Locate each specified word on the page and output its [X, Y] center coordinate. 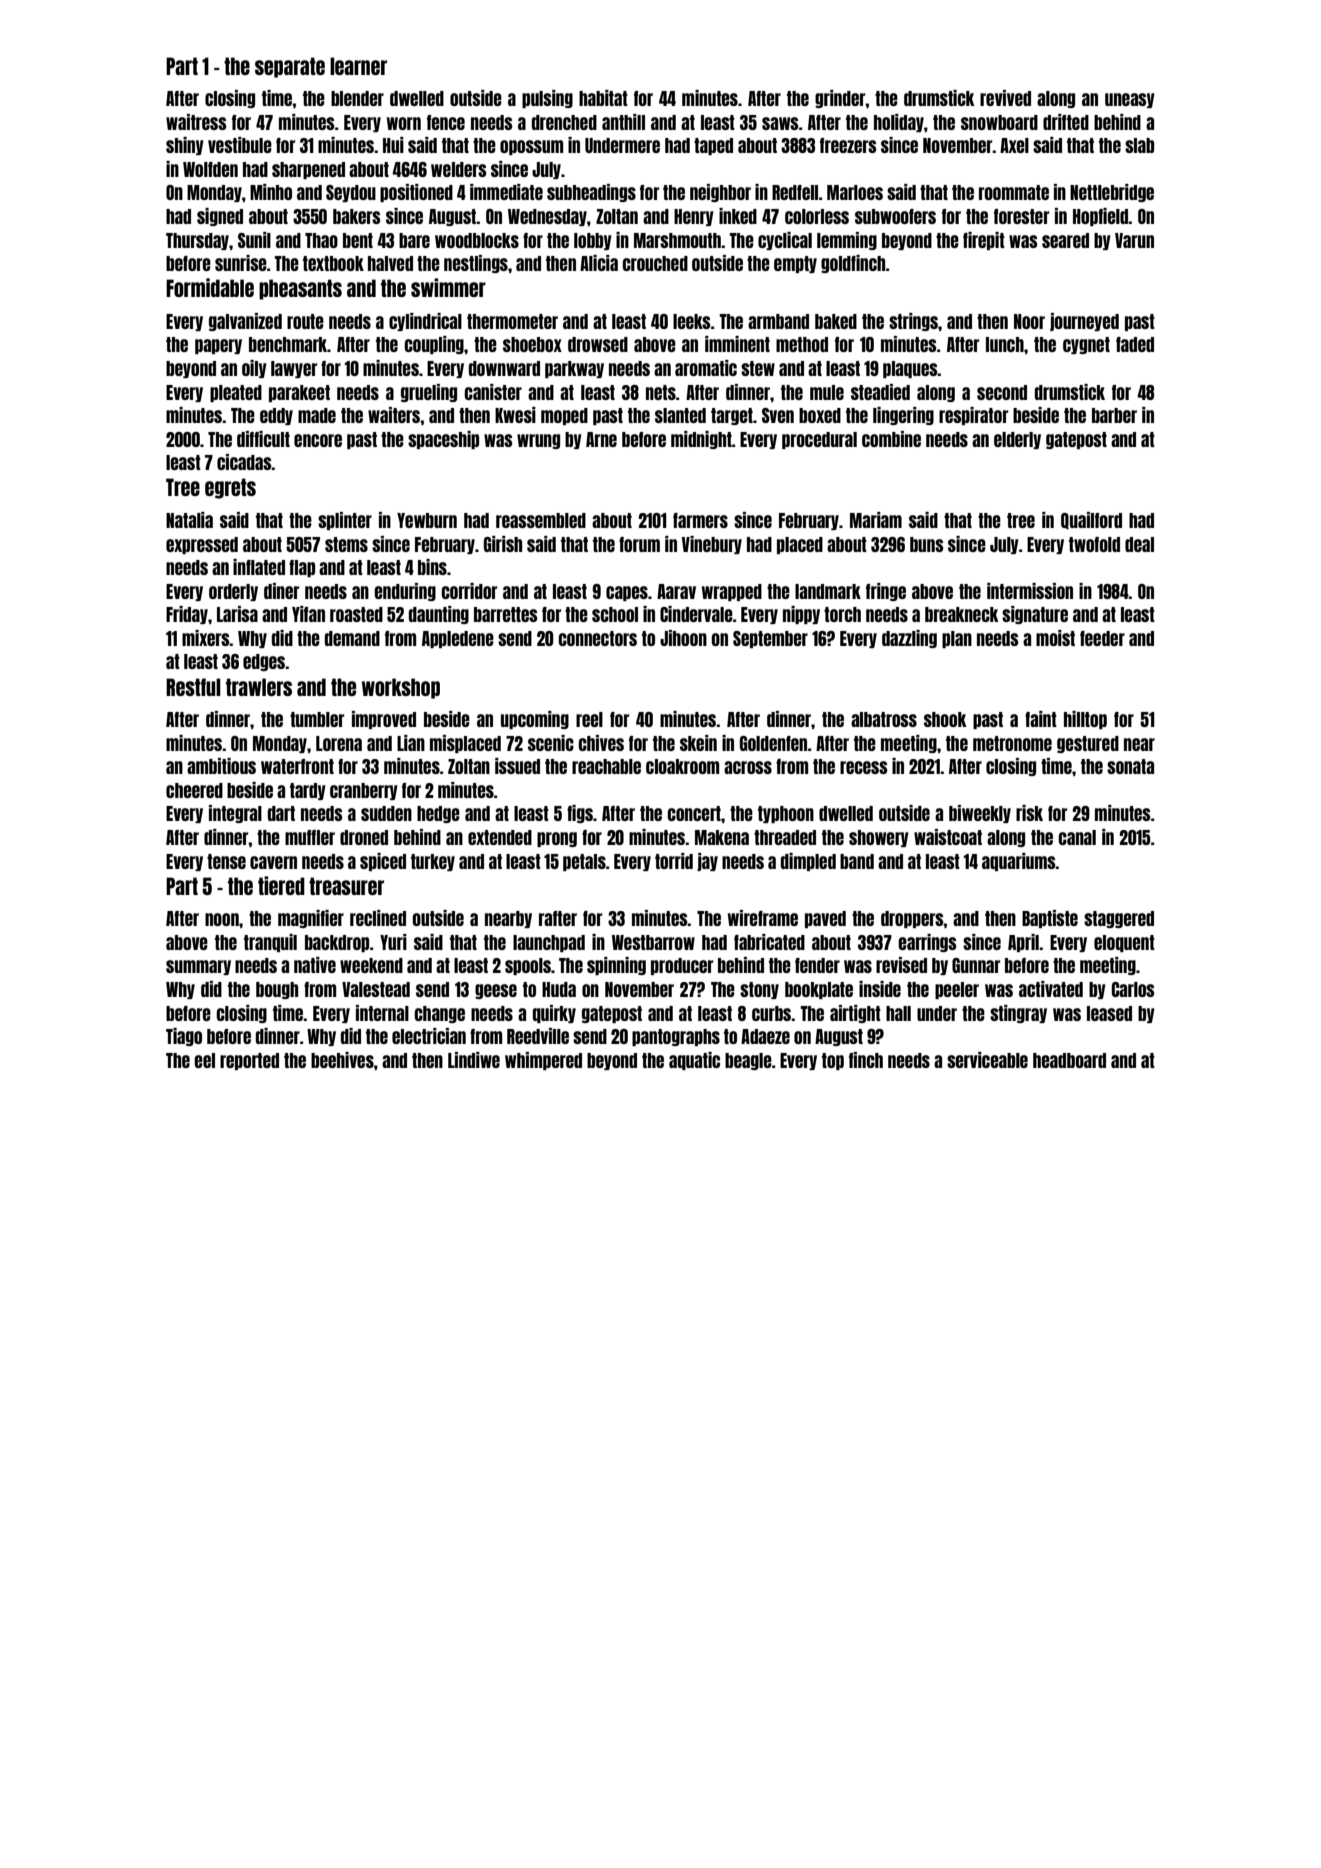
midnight [701, 440]
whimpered [543, 1061]
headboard [1069, 1060]
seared [1065, 240]
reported [249, 1061]
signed [220, 217]
